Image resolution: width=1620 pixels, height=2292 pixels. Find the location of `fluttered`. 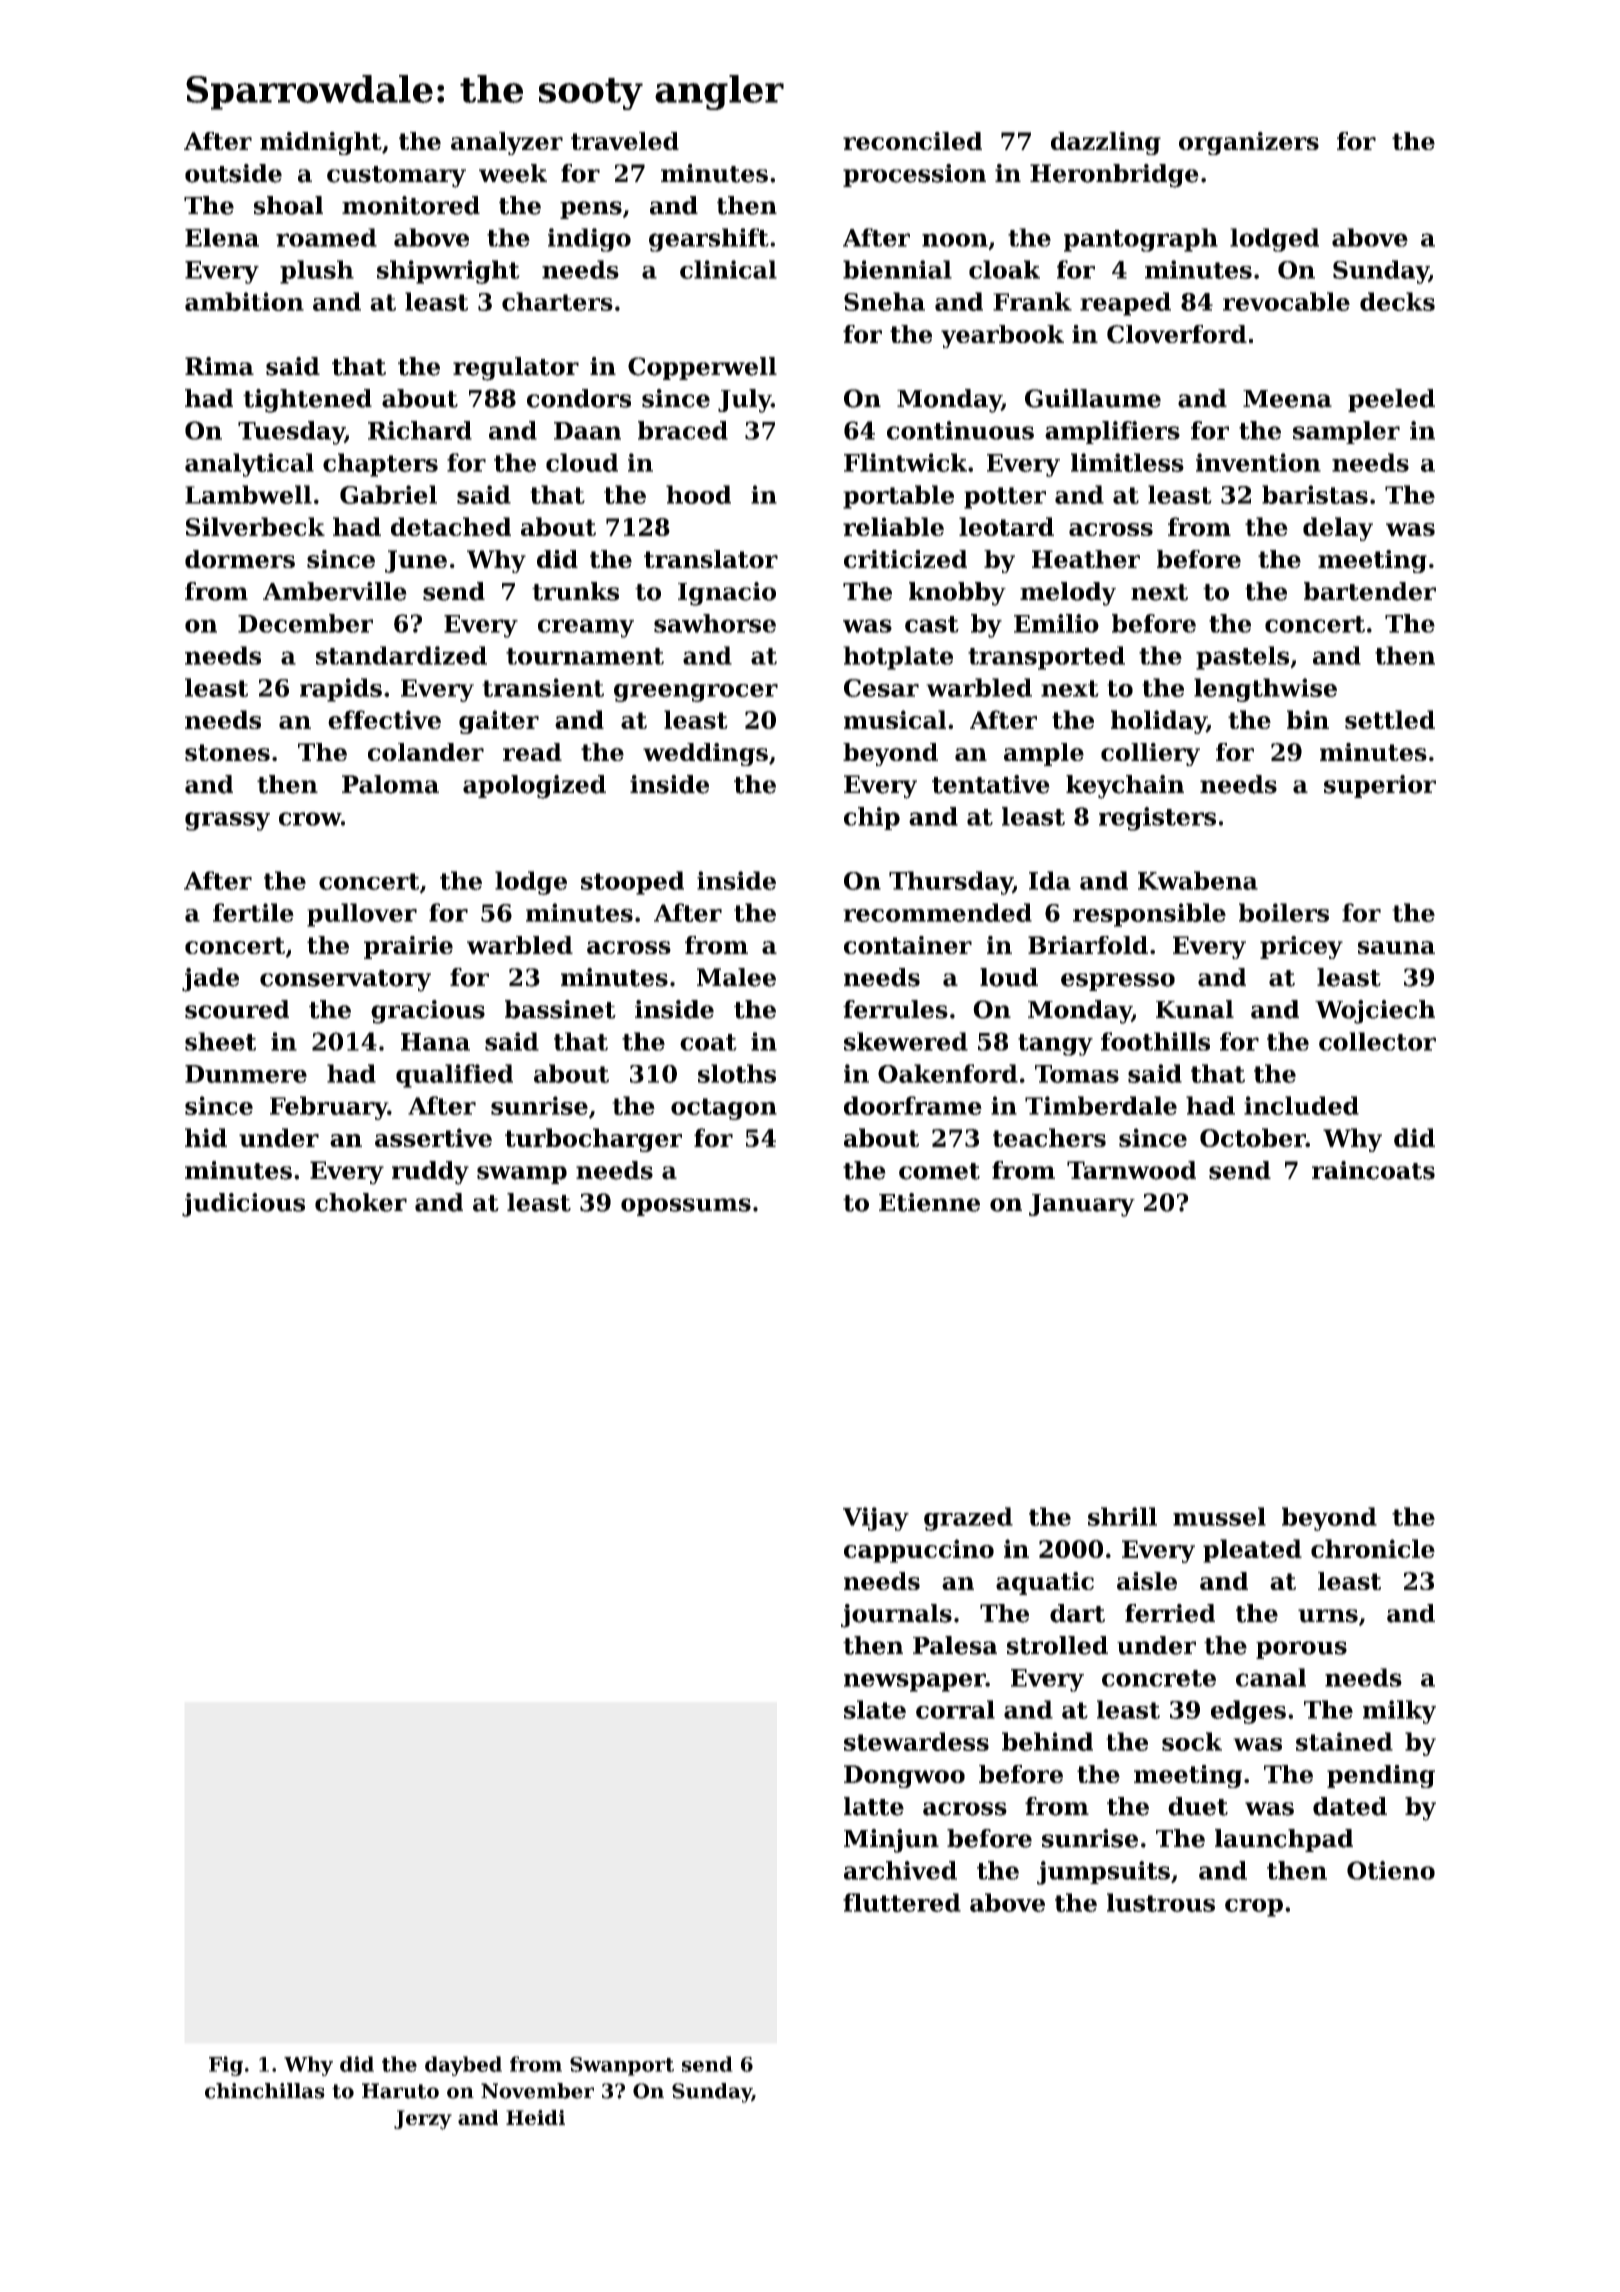

fluttered is located at coordinates (902, 1902).
